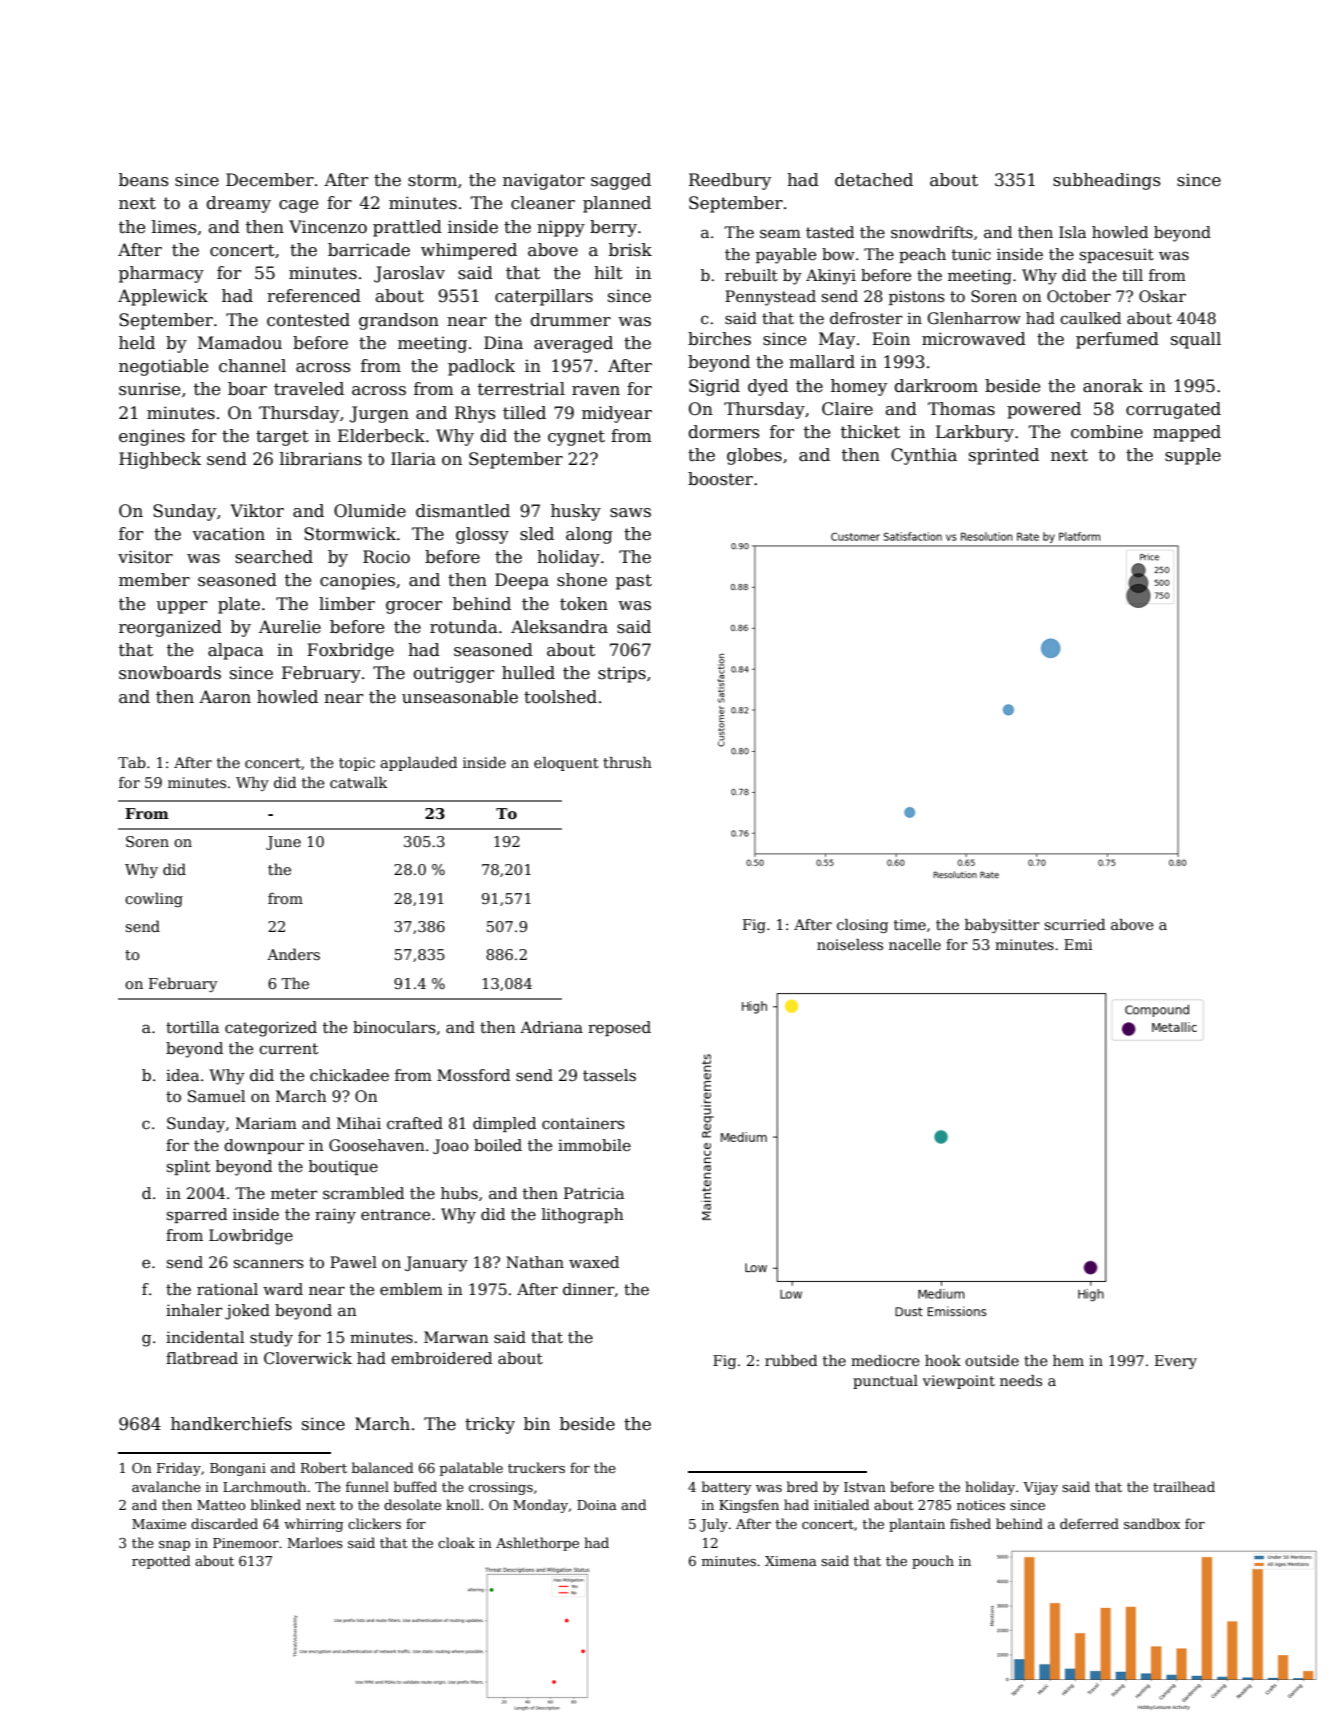  Describe the element at coordinates (576, 512) in the image. I see `husky` at that location.
